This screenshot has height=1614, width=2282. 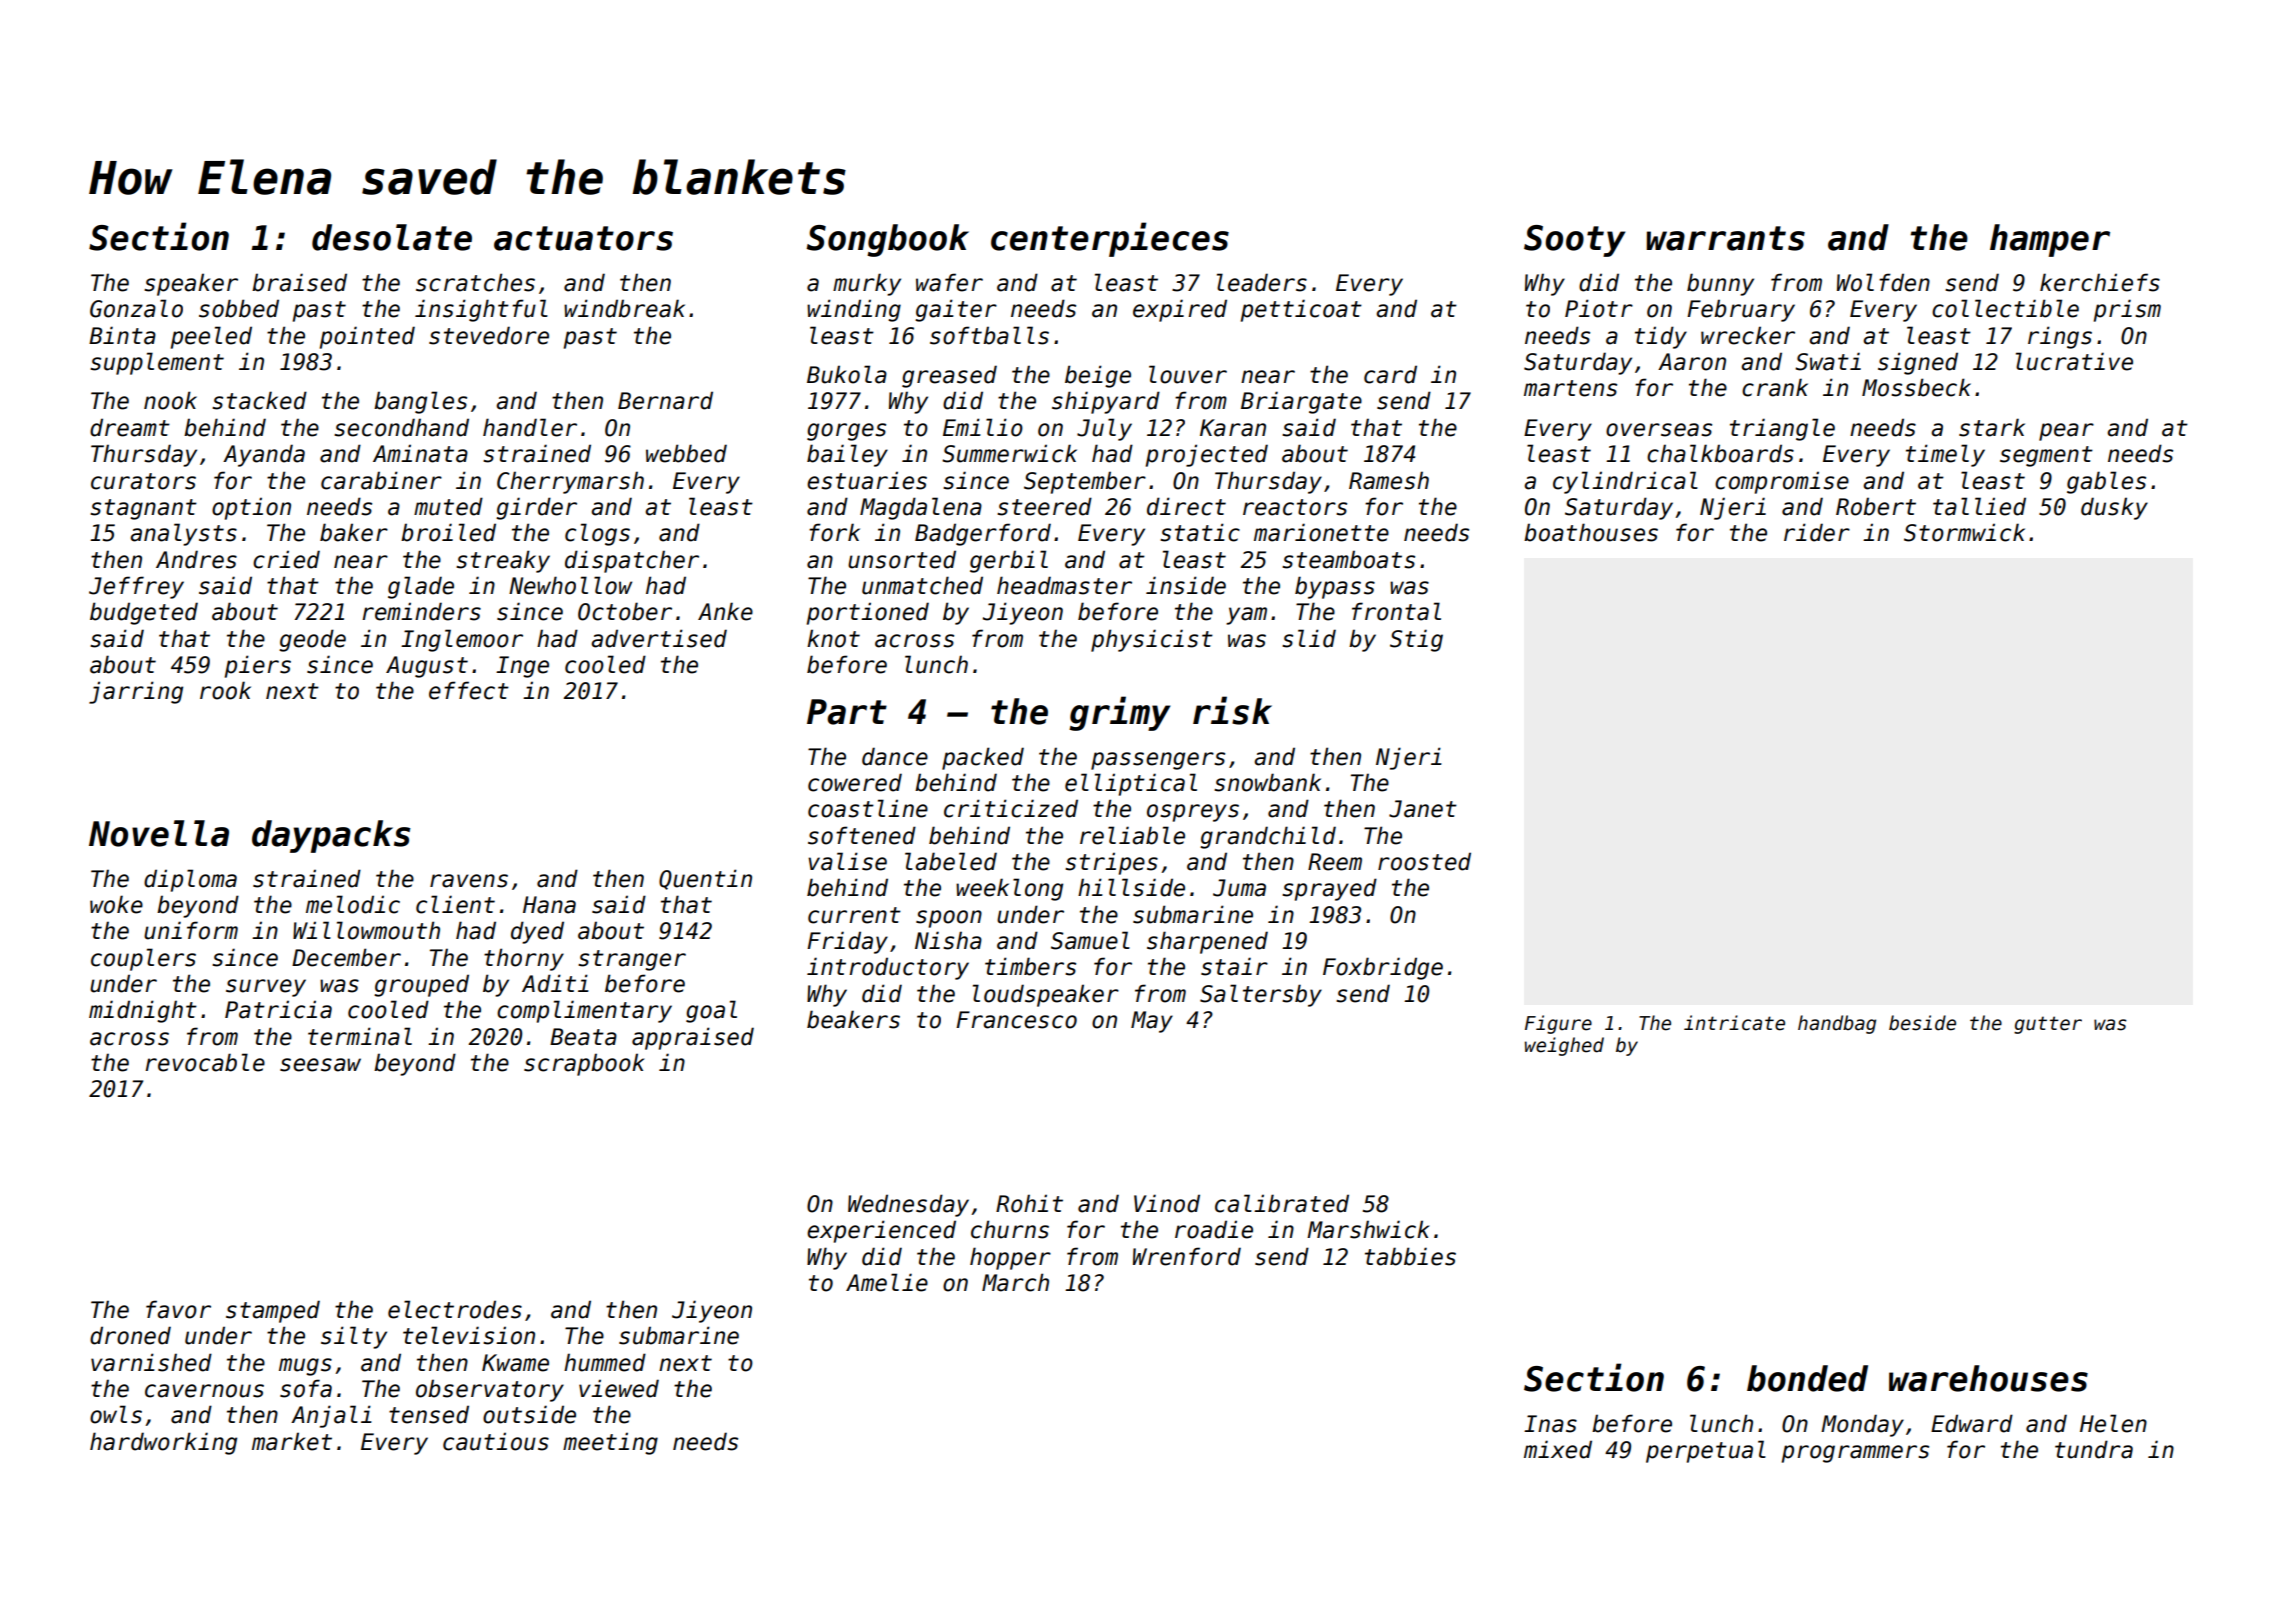 What do you see at coordinates (1423, 809) in the screenshot?
I see `Janet` at bounding box center [1423, 809].
